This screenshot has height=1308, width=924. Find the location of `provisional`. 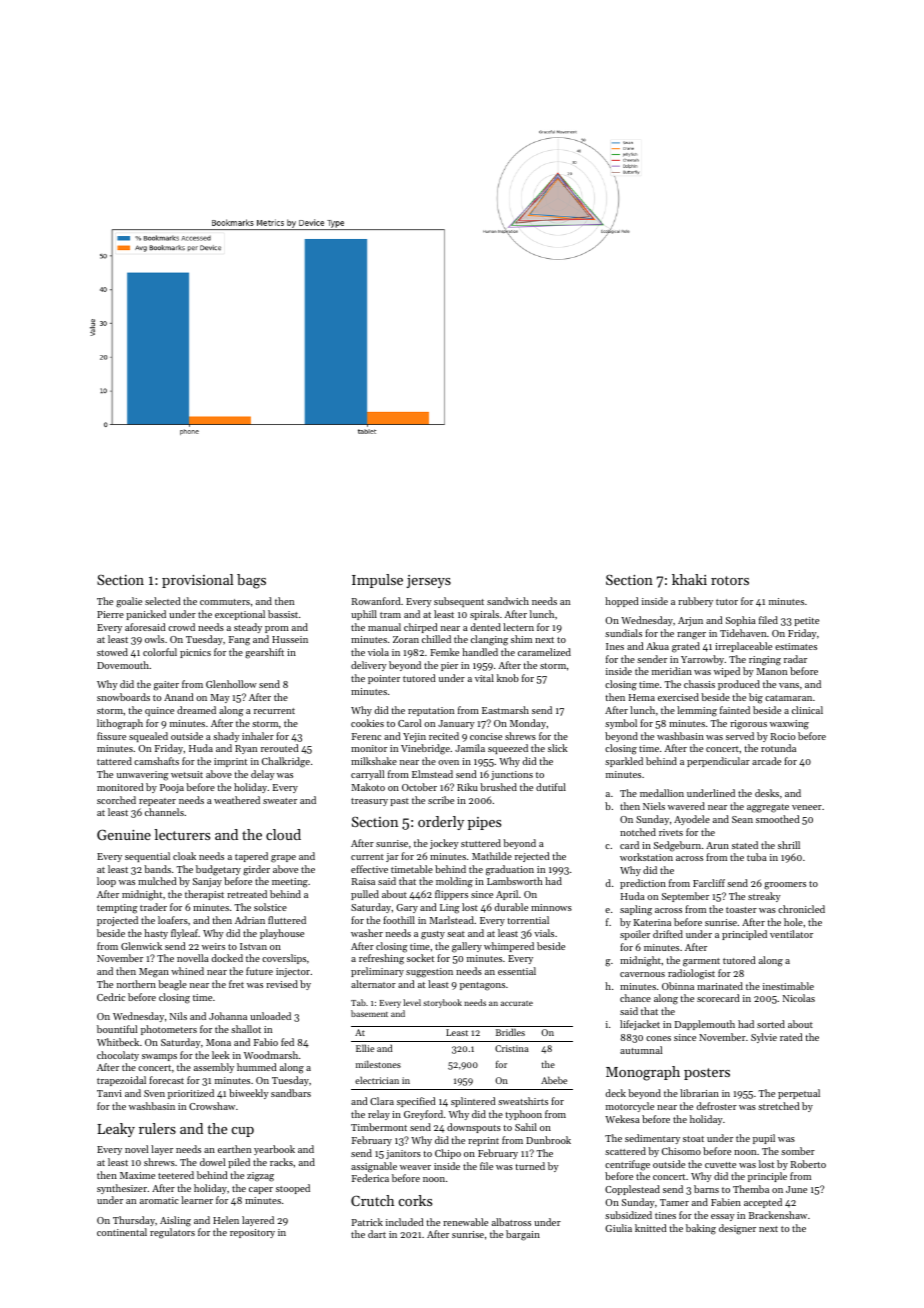

provisional is located at coordinates (197, 581).
